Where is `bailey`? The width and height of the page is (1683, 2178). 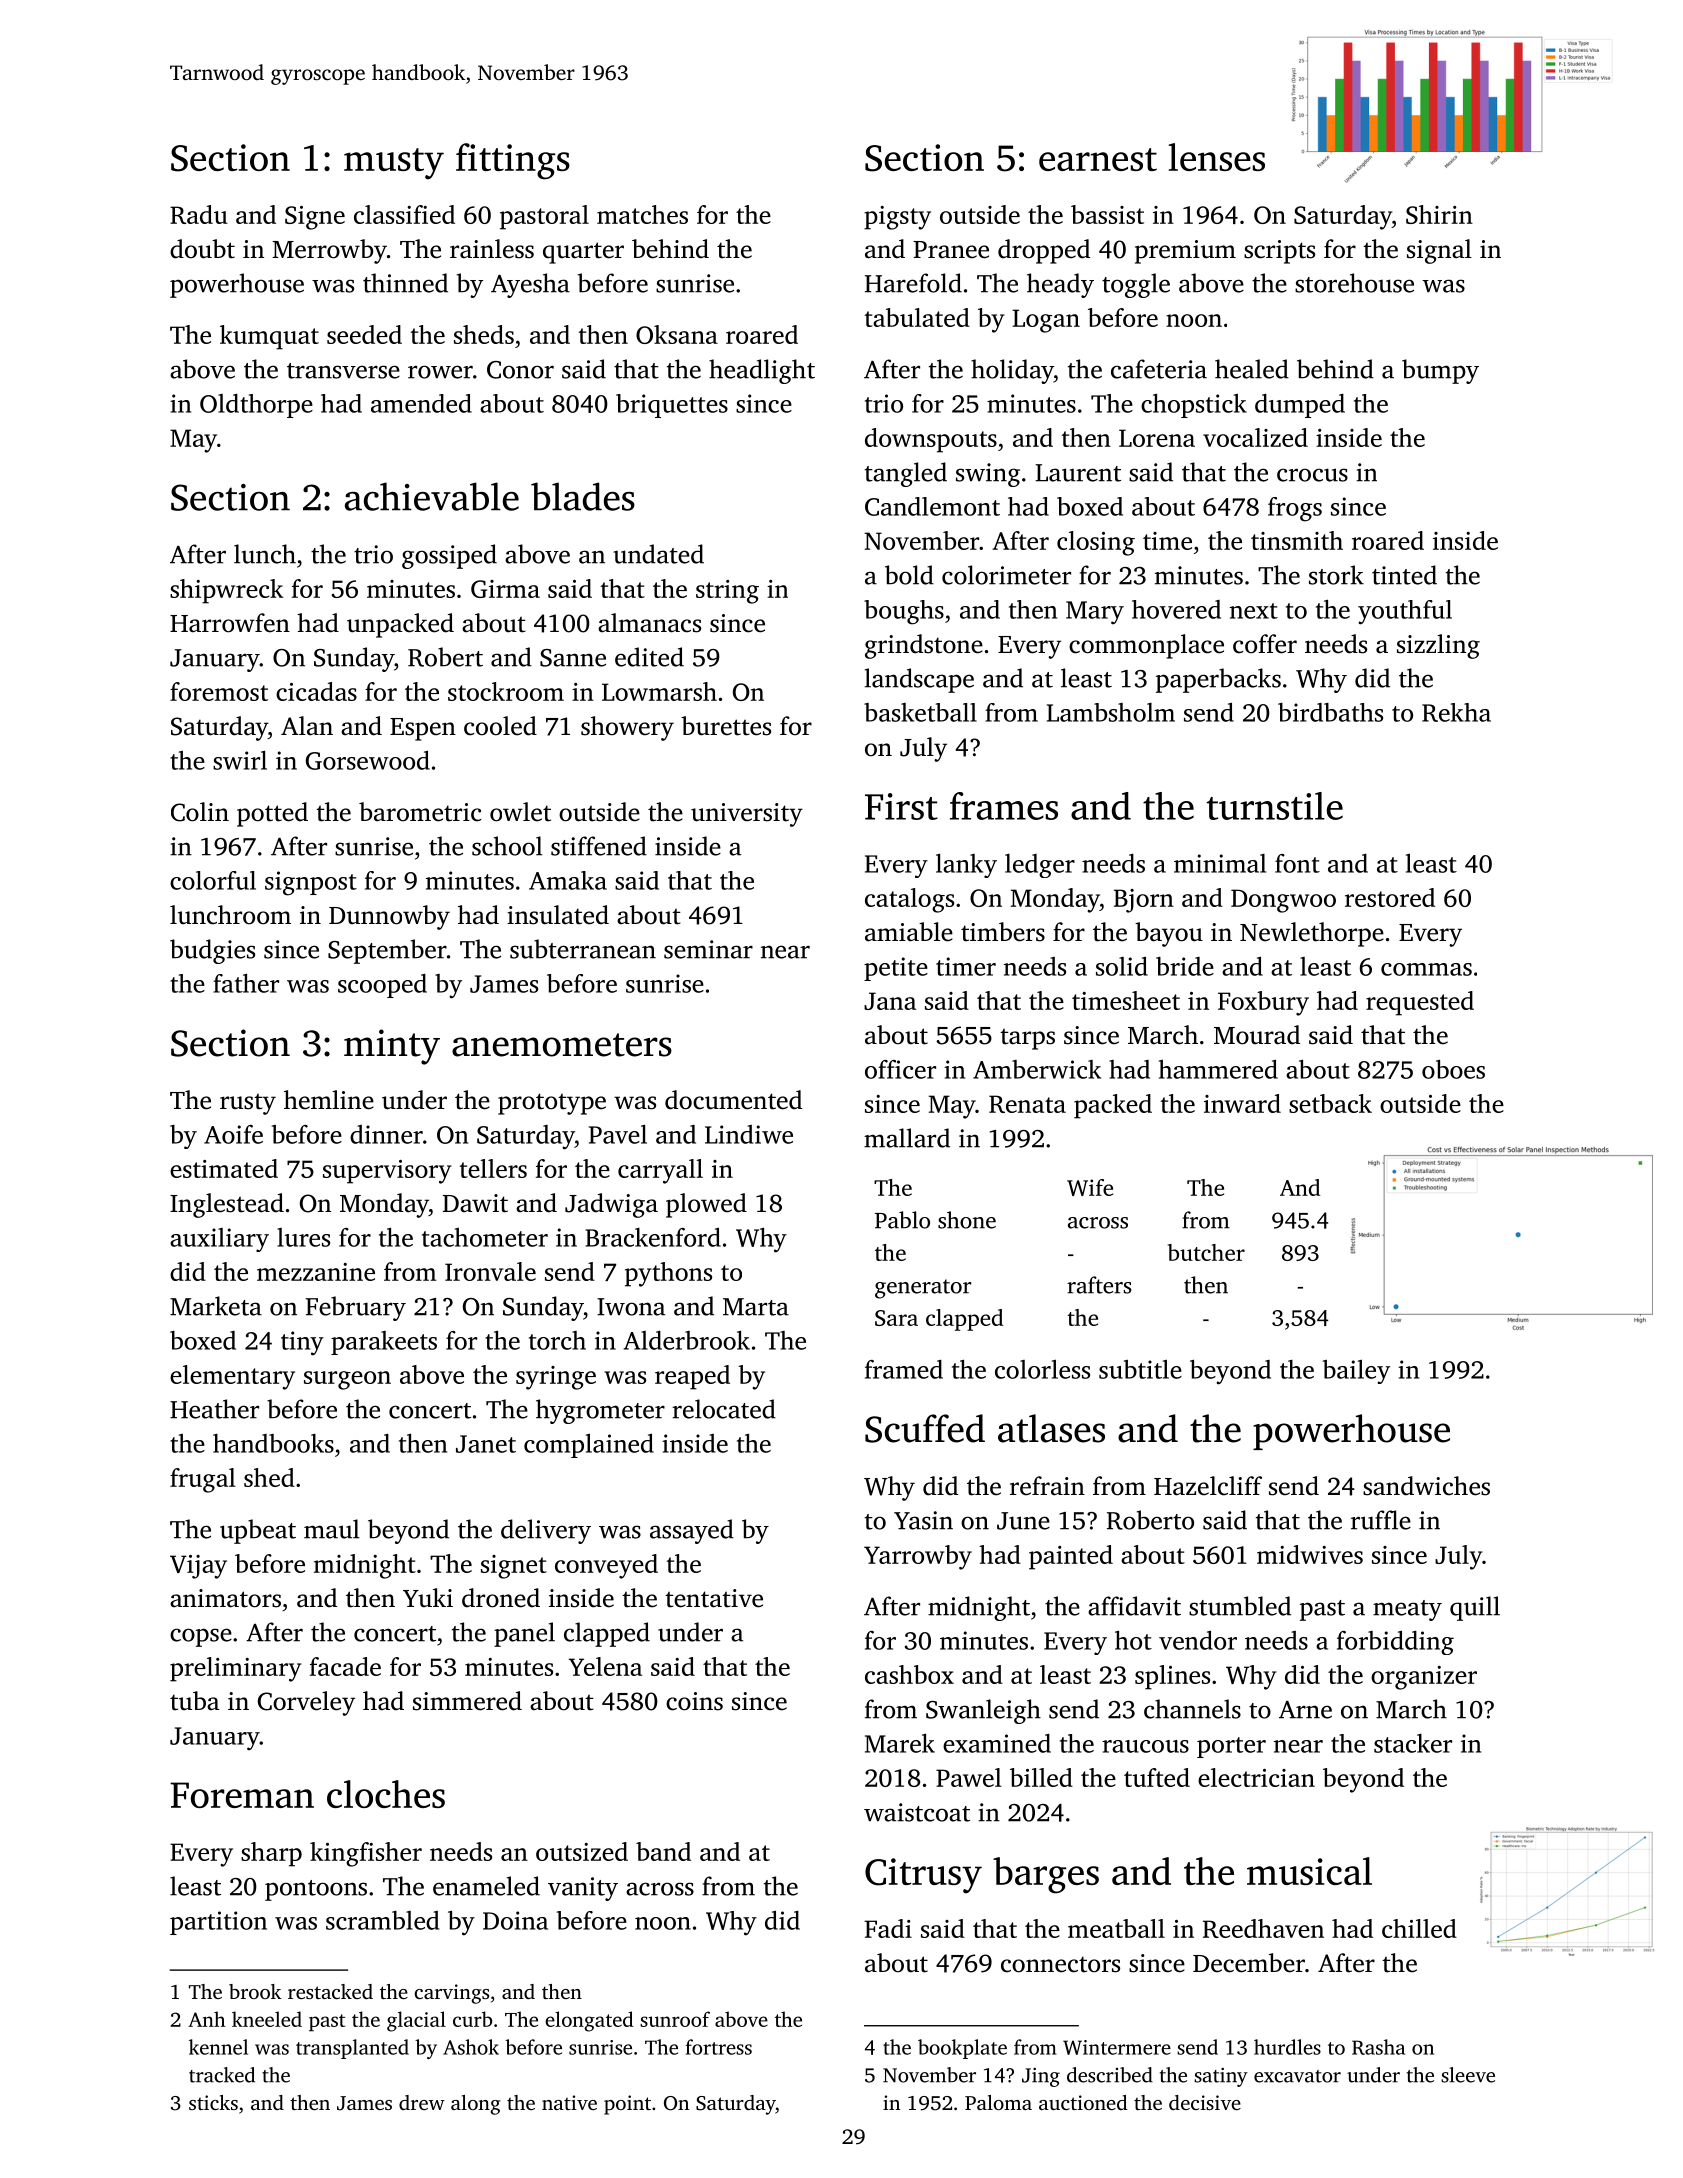 bailey is located at coordinates (1356, 1372).
